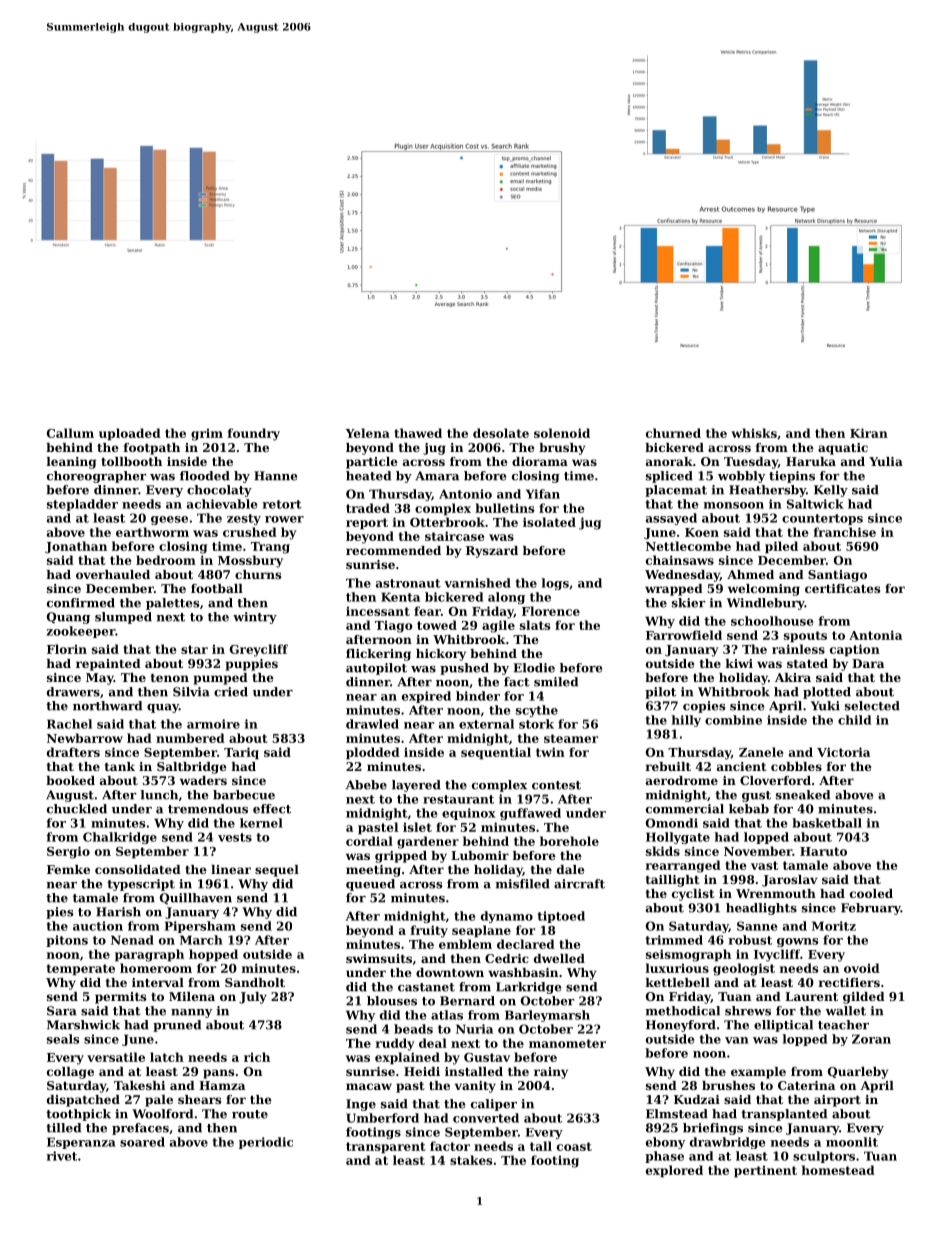  What do you see at coordinates (257, 1057) in the screenshot?
I see `rich` at bounding box center [257, 1057].
